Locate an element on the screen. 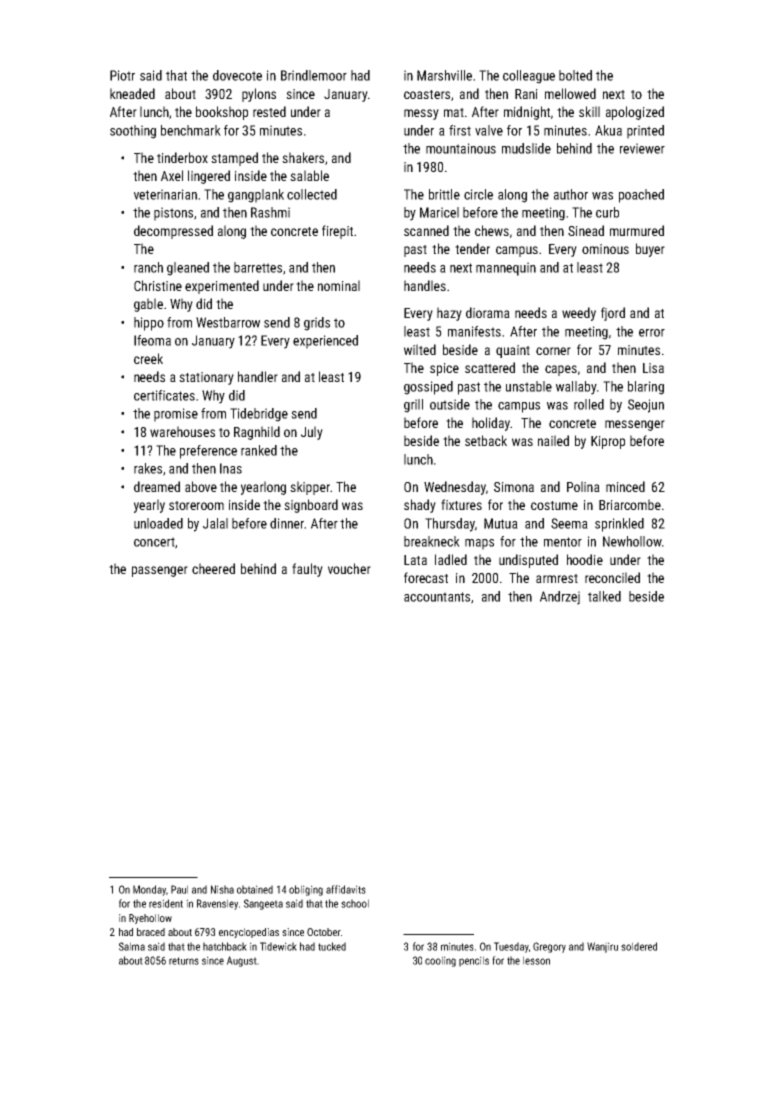 Image resolution: width=774 pixels, height=1099 pixels. ominous is located at coordinates (605, 249).
